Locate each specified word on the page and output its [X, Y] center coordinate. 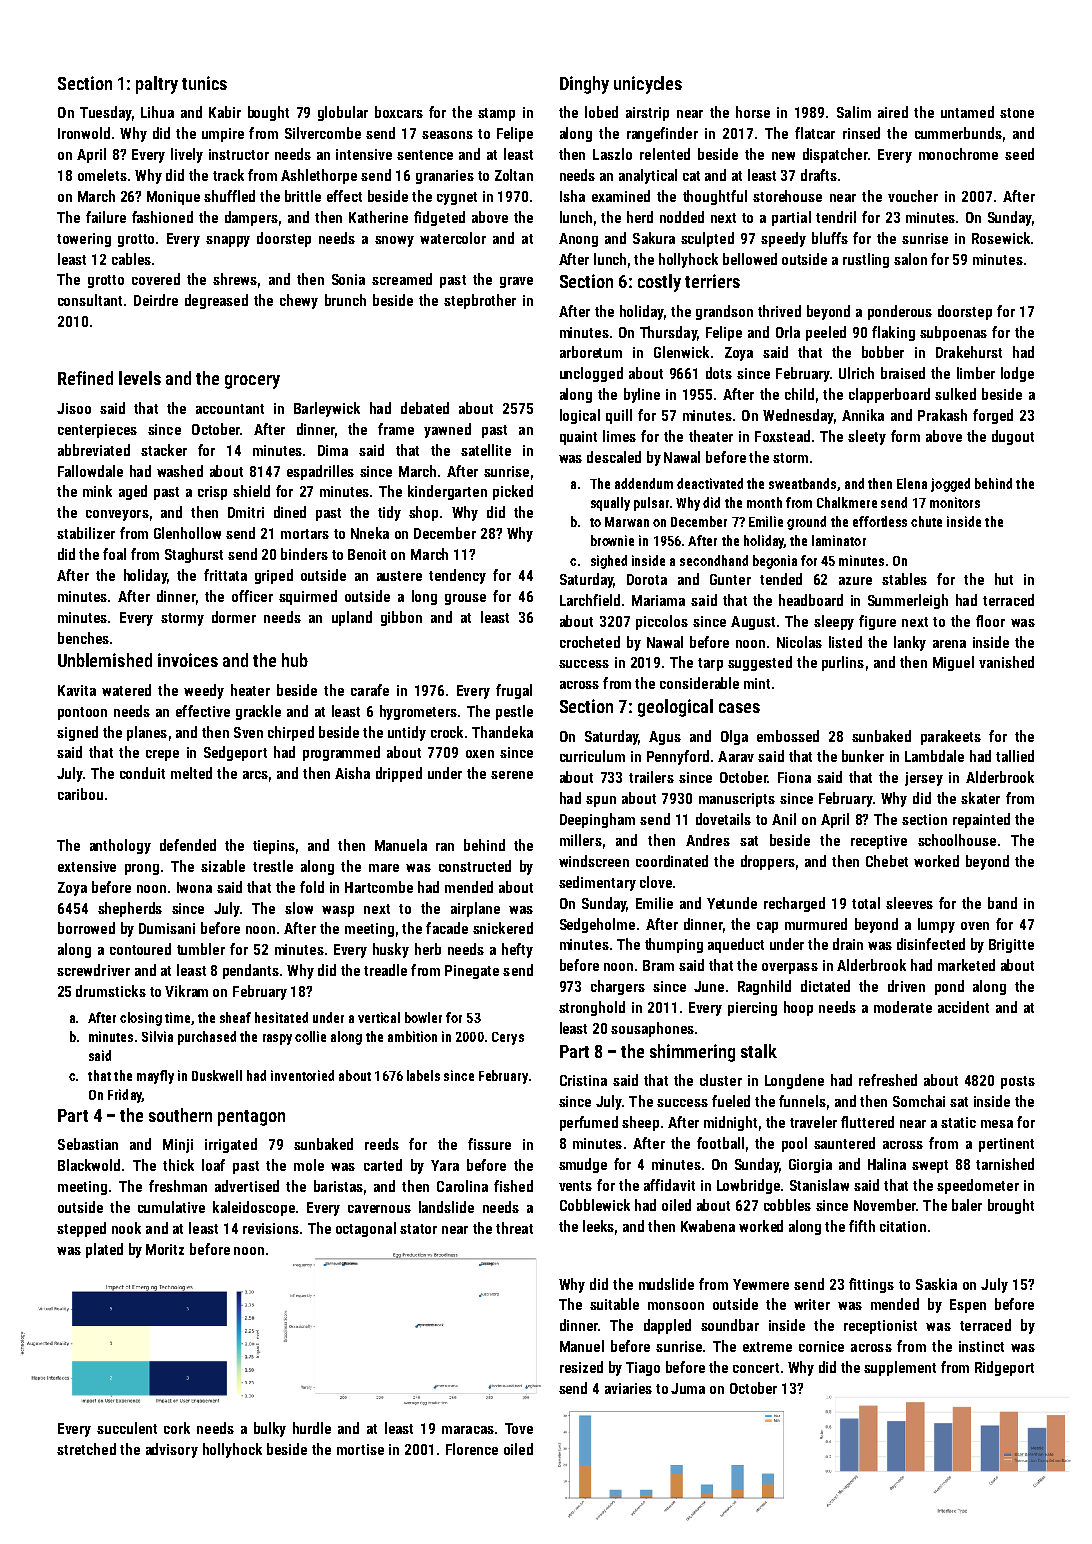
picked [513, 492]
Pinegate [472, 972]
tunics [204, 83]
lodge [1017, 374]
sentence [425, 155]
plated [104, 1250]
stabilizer [86, 533]
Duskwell [217, 1075]
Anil [784, 819]
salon [910, 259]
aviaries [628, 1388]
